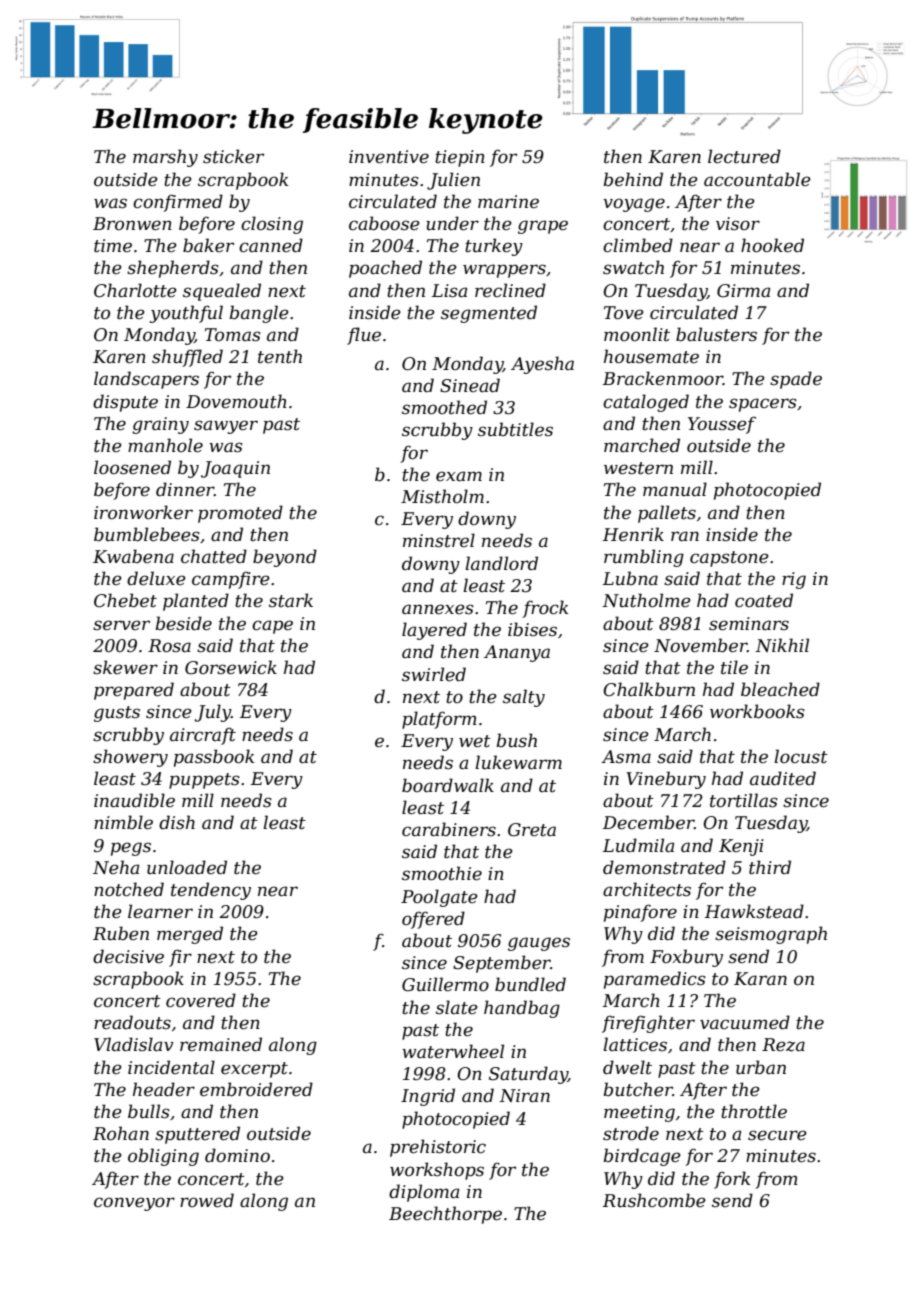 The width and height of the screenshot is (924, 1308). I want to click on passbook, so click(214, 758).
